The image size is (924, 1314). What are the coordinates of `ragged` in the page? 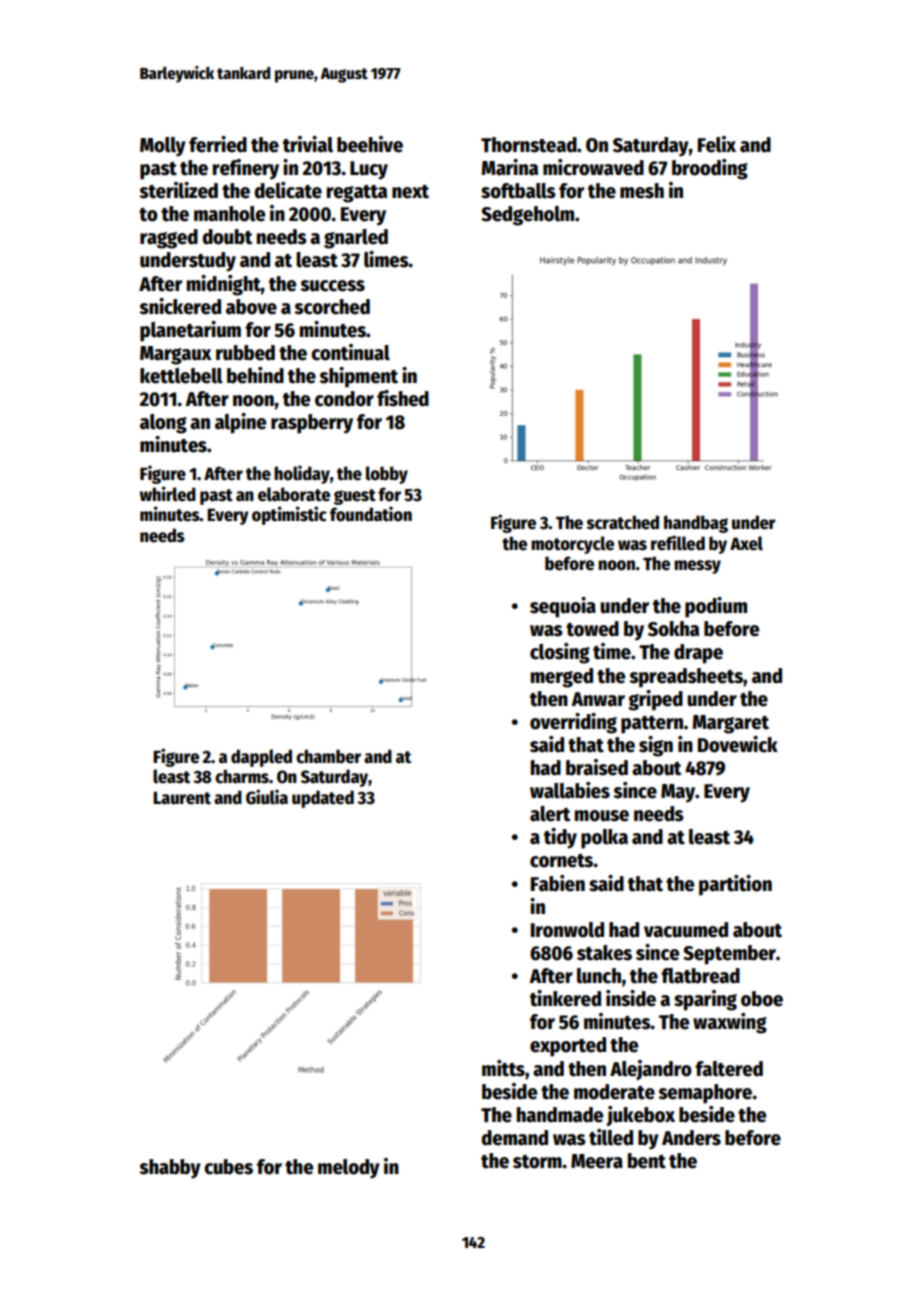 It's located at (169, 239).
